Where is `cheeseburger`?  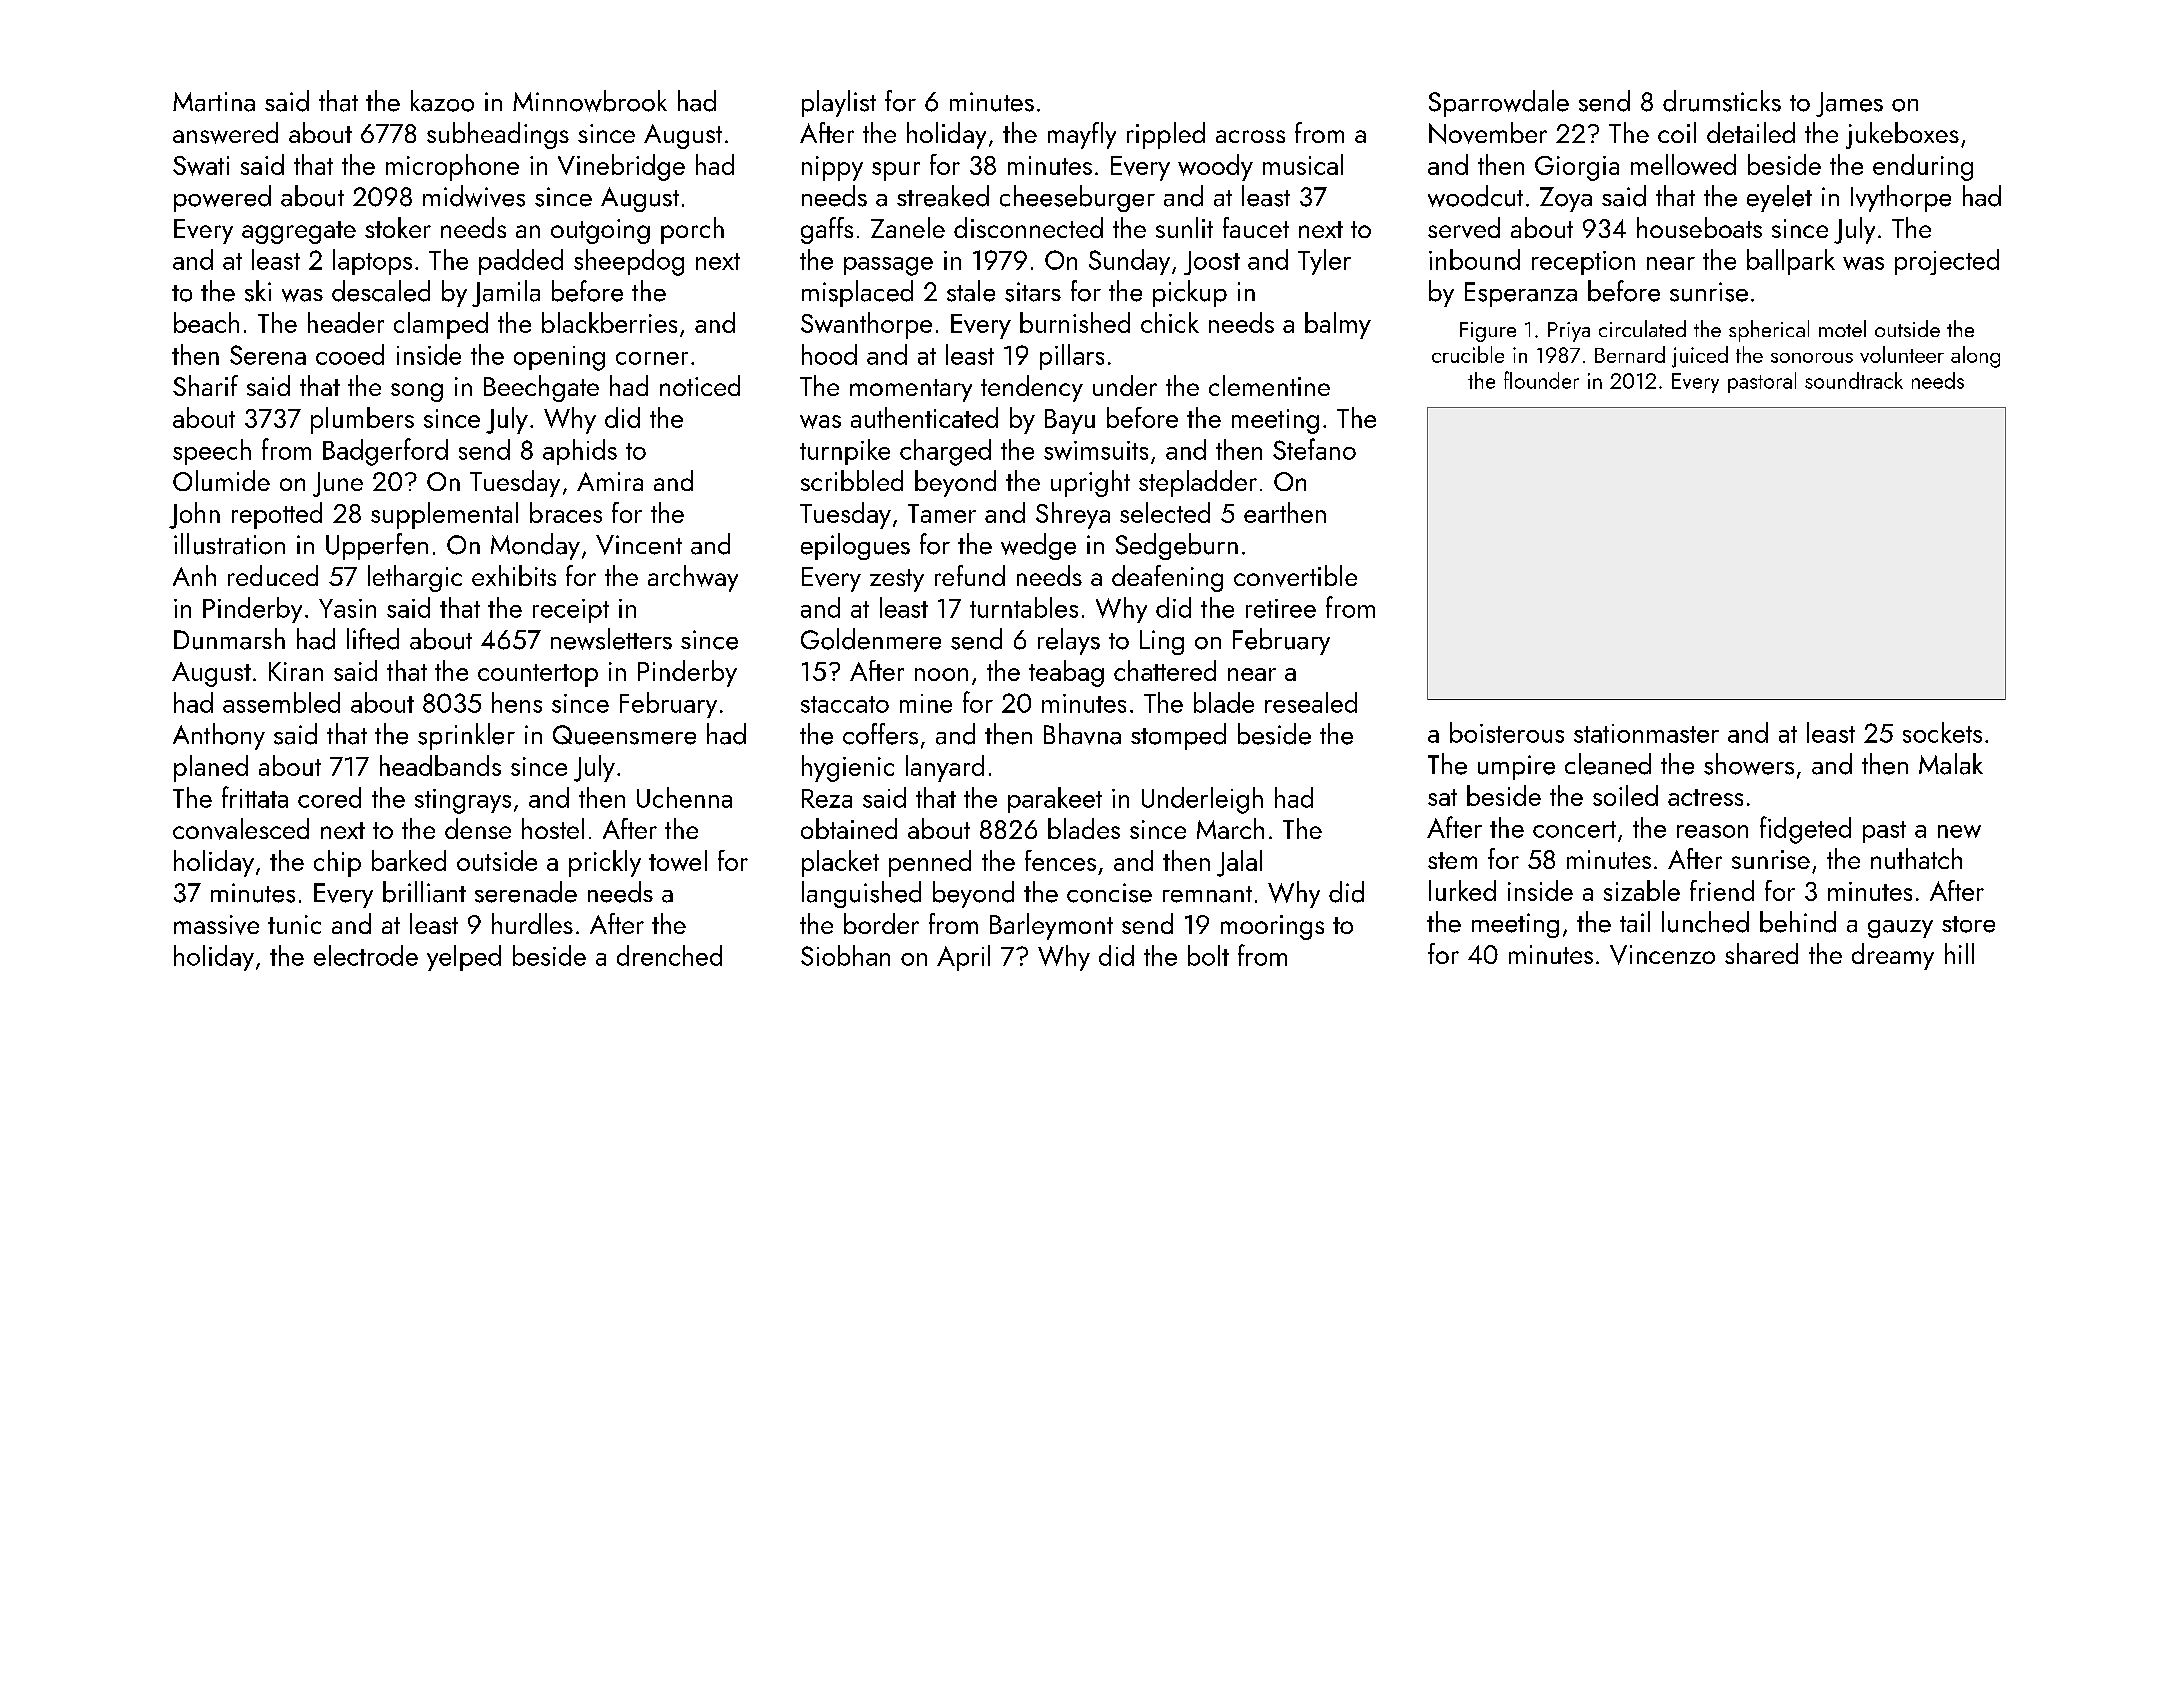 cheeseburger is located at coordinates (1077, 198).
